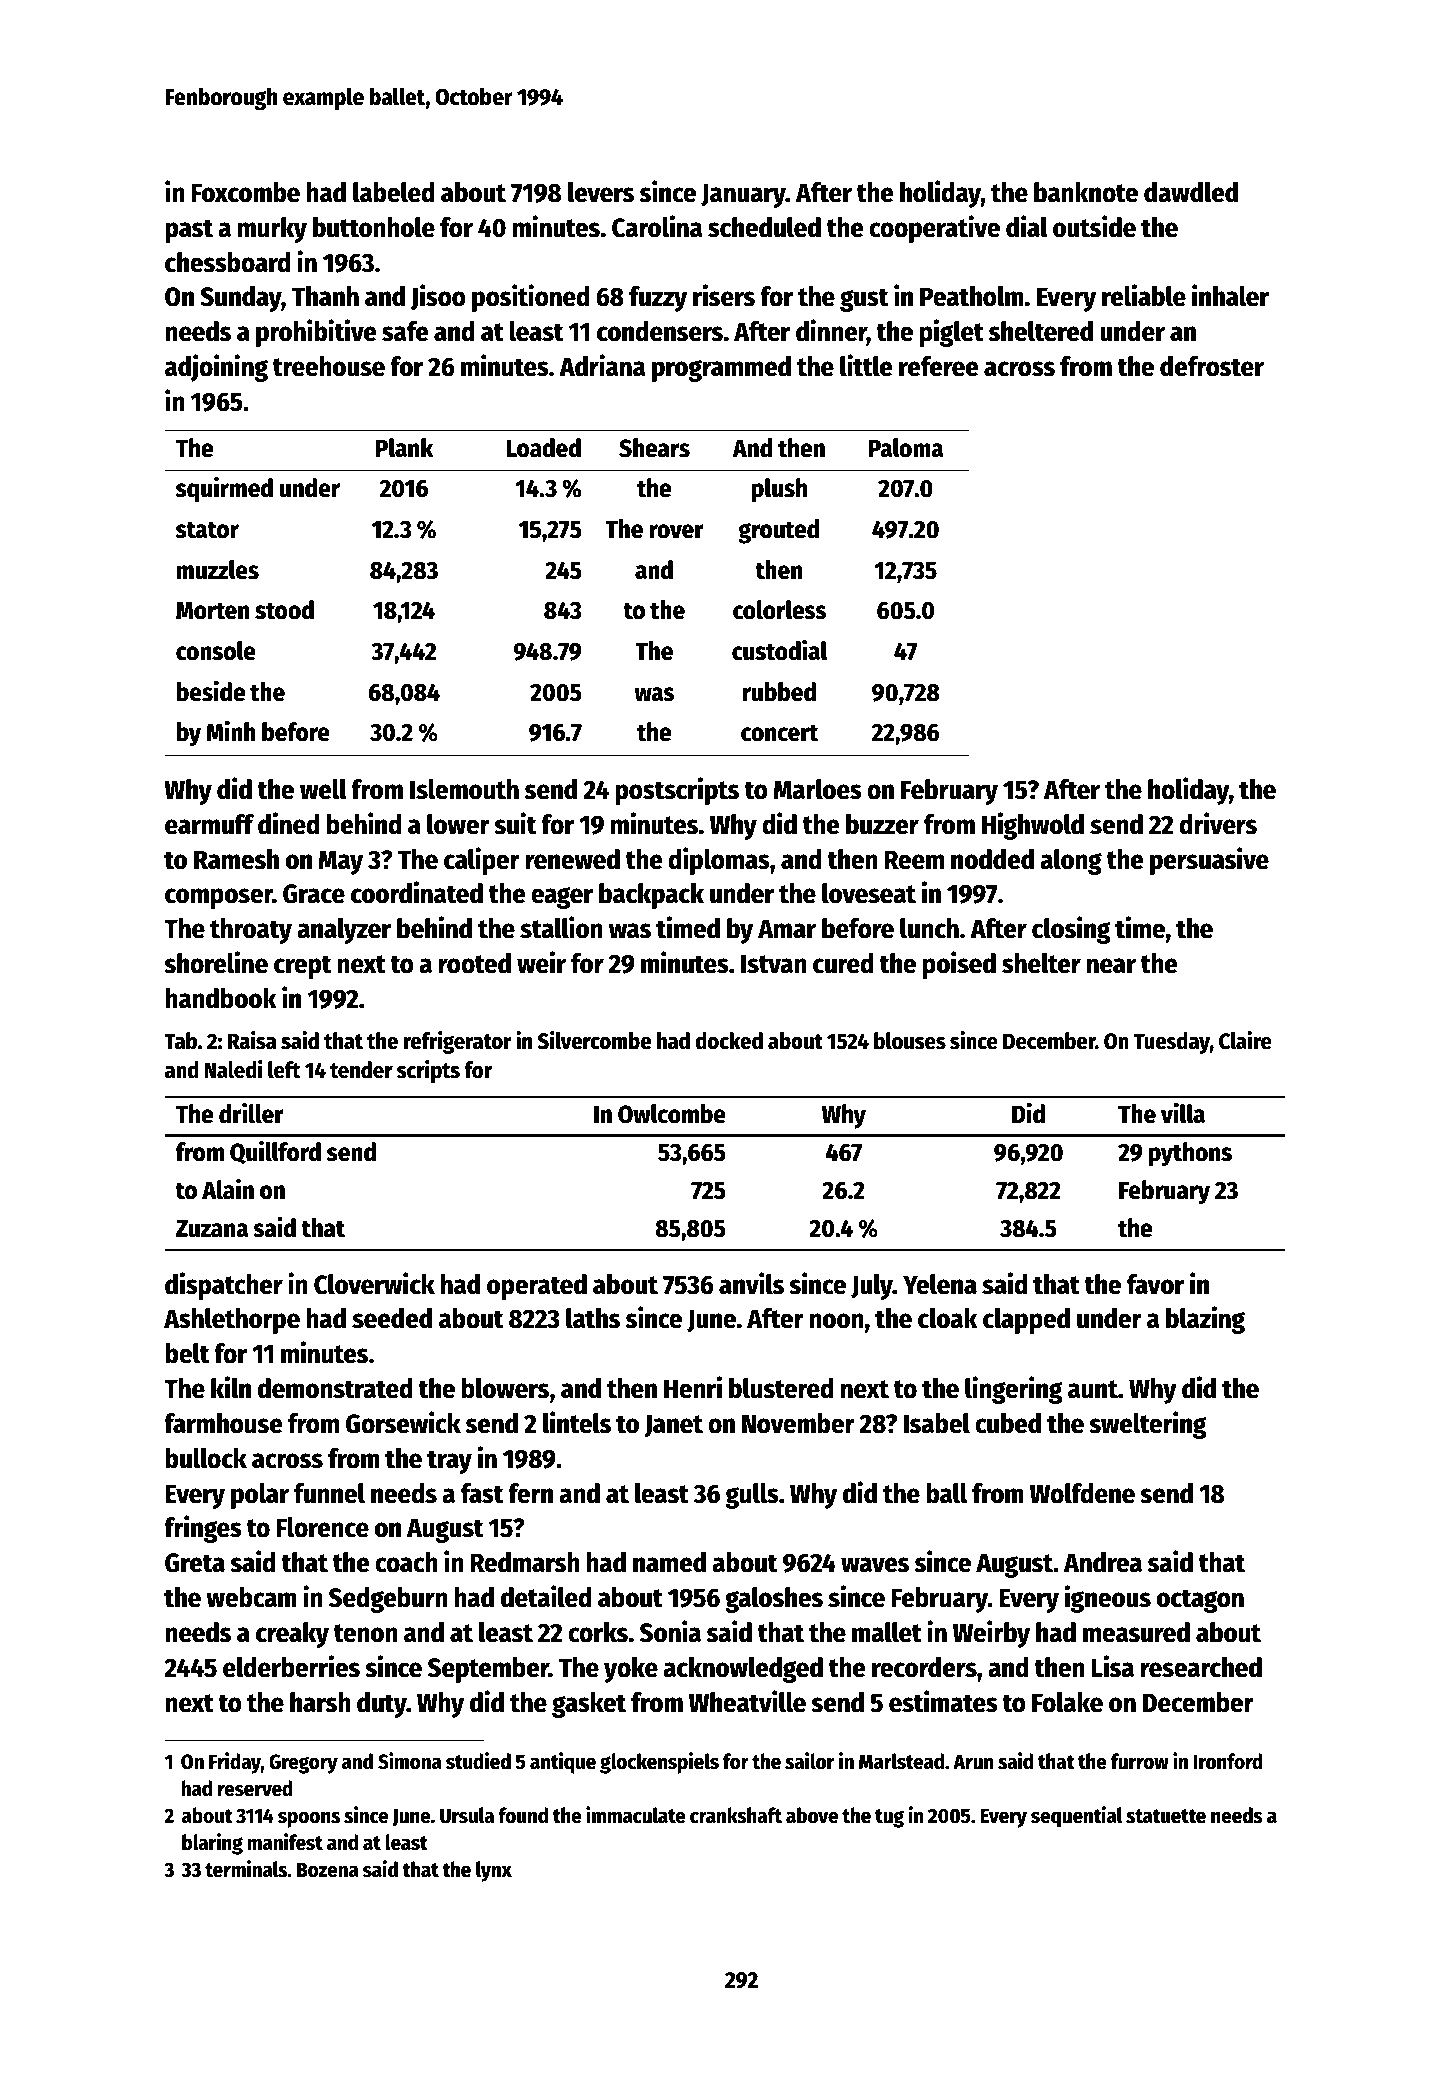 The height and width of the screenshot is (2100, 1450). Describe the element at coordinates (1086, 192) in the screenshot. I see `banknote` at that location.
